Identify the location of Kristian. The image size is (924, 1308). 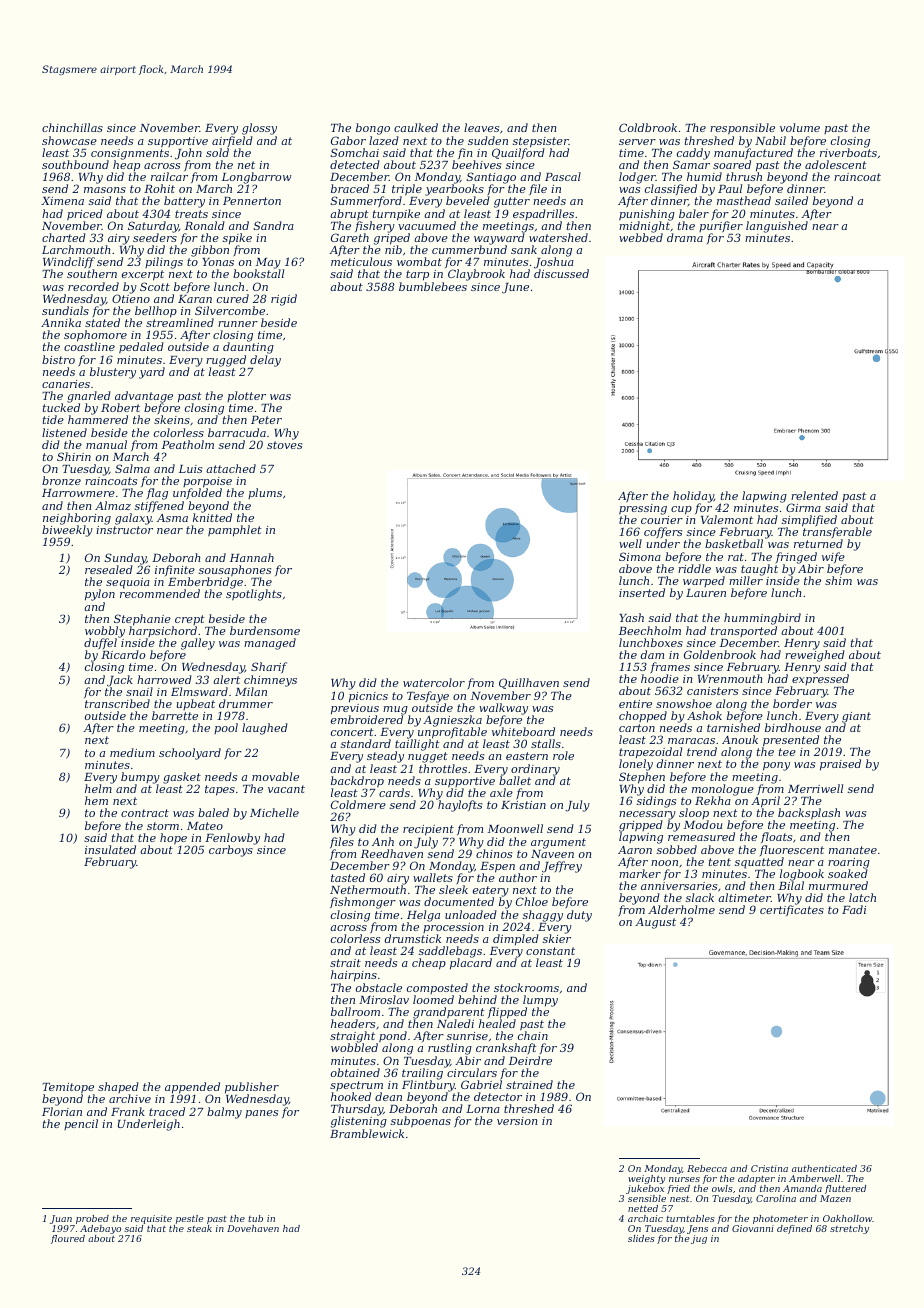
(523, 805).
